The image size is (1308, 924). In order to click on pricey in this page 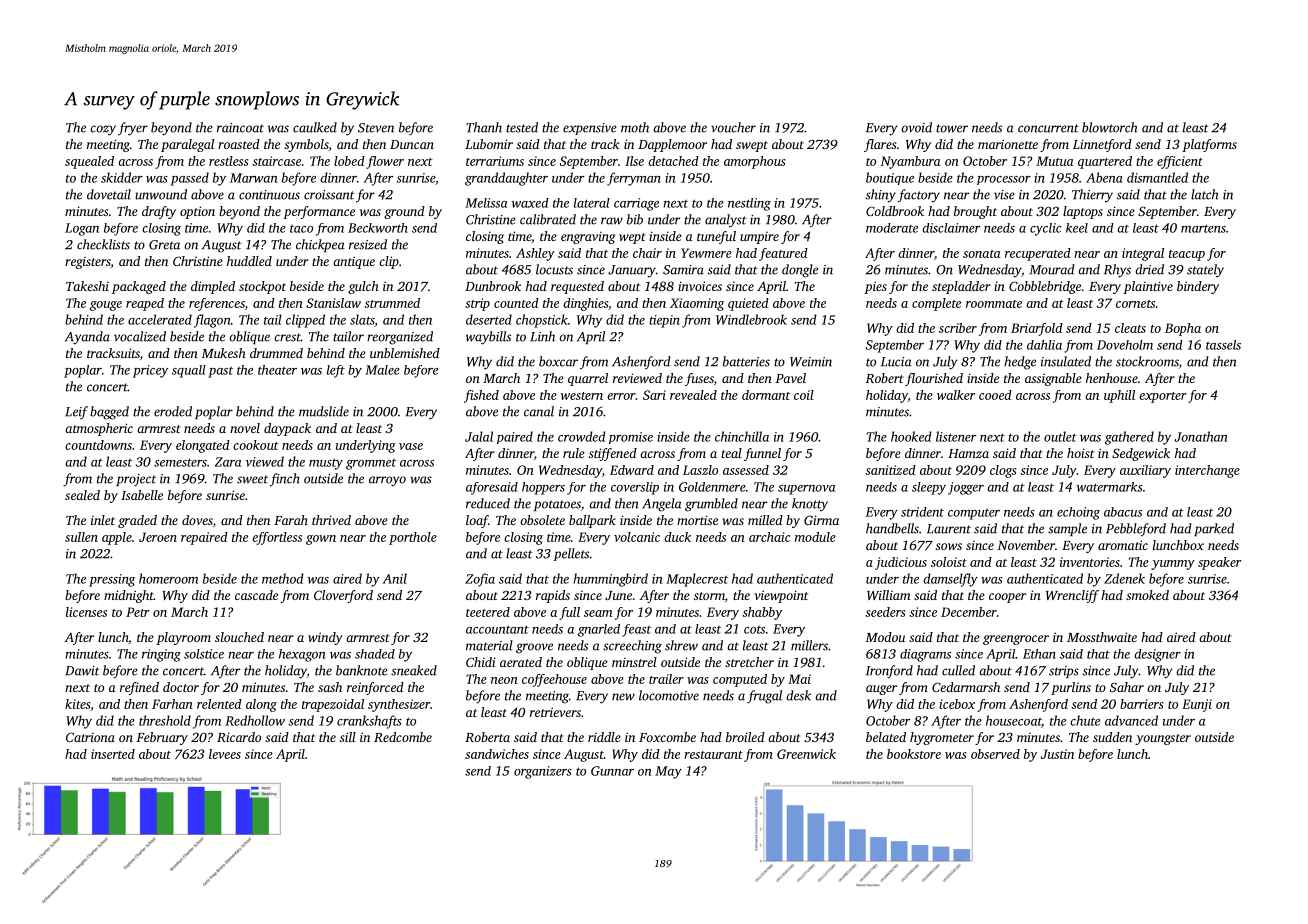, I will do `click(150, 371)`.
